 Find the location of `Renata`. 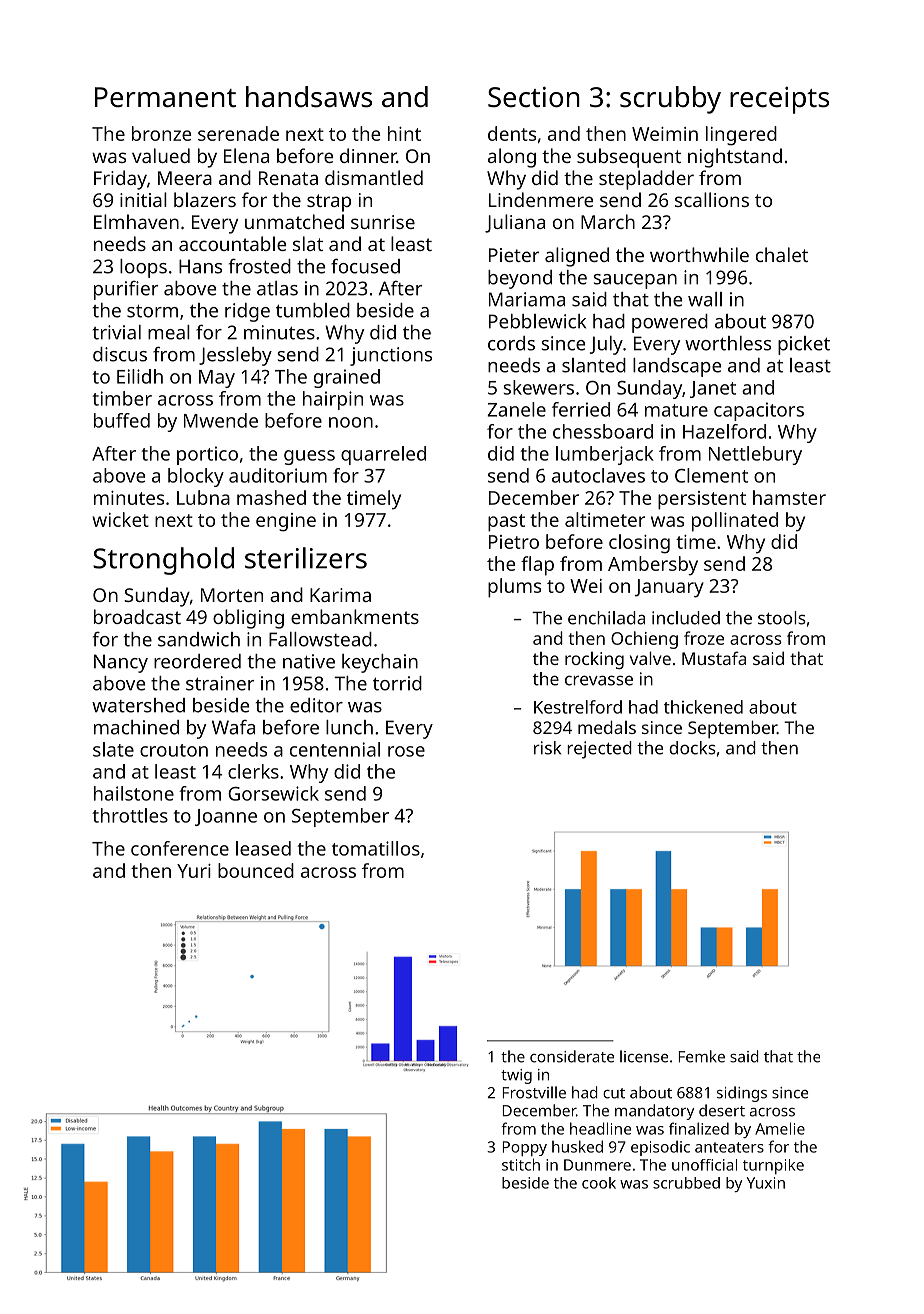

Renata is located at coordinates (288, 178).
